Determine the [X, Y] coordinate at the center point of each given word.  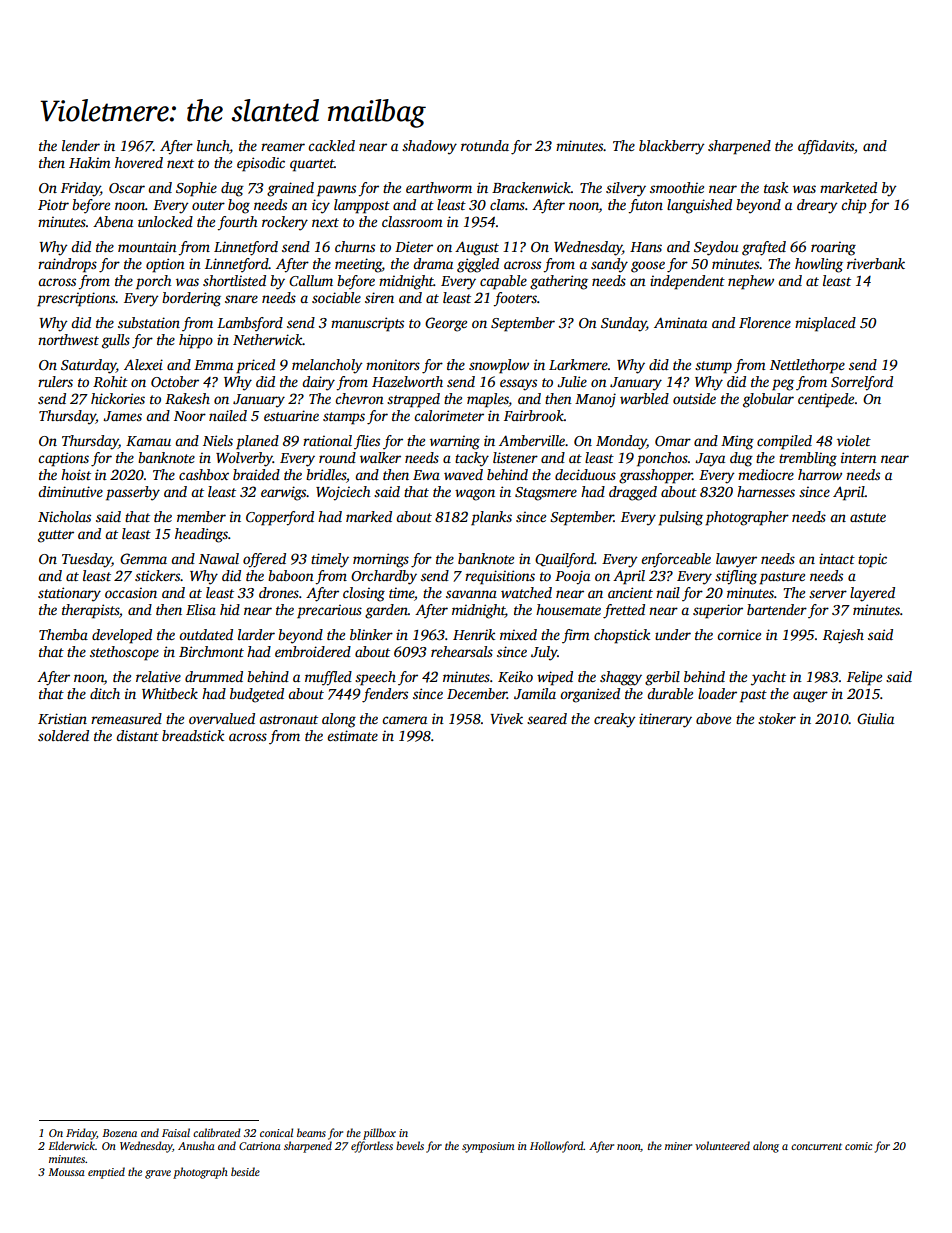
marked [369, 516]
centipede [826, 400]
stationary [69, 594]
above [713, 718]
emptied [106, 1173]
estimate [352, 735]
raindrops [67, 265]
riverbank [876, 263]
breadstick [193, 735]
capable [503, 282]
